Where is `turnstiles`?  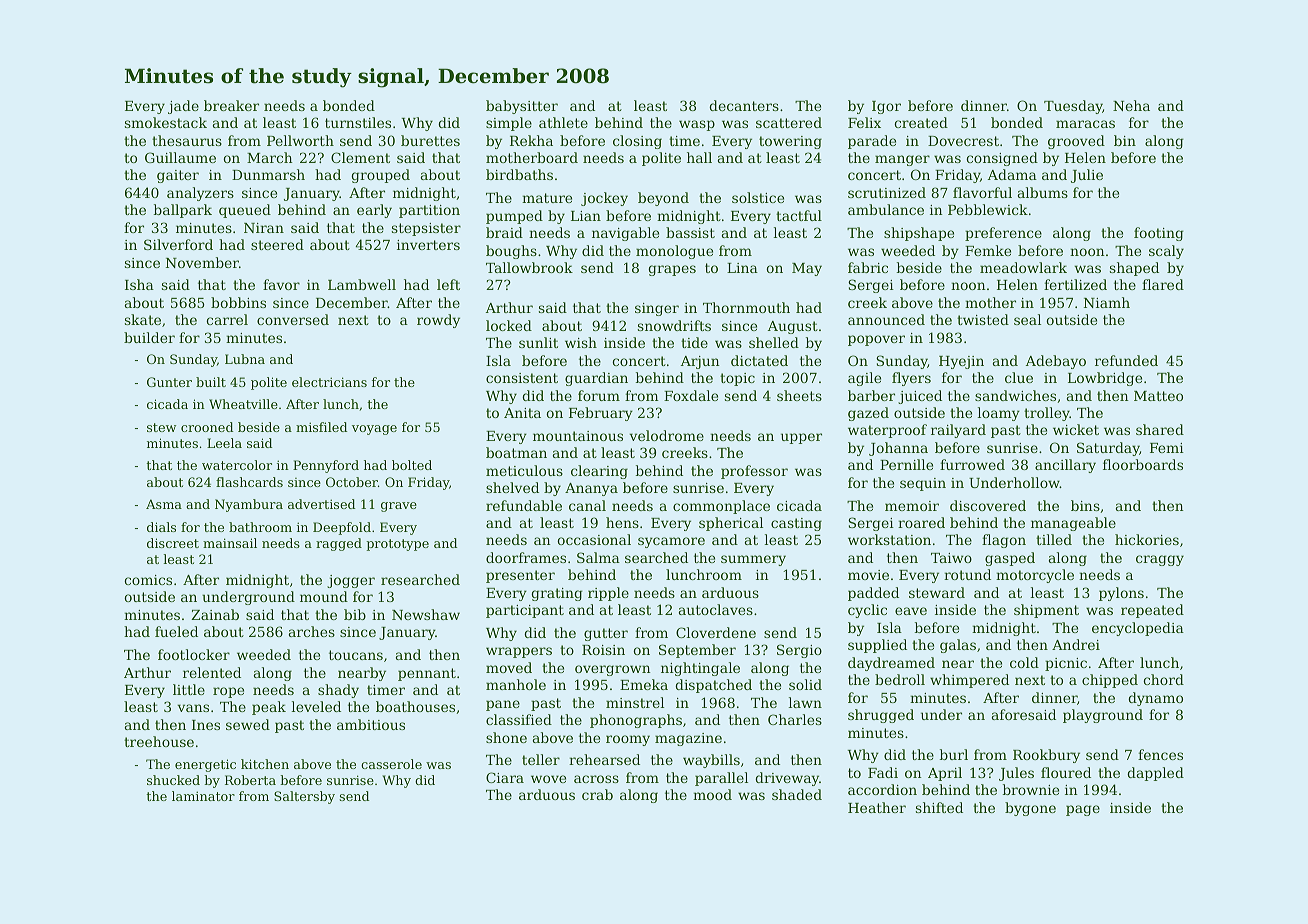 turnstiles is located at coordinates (358, 122).
